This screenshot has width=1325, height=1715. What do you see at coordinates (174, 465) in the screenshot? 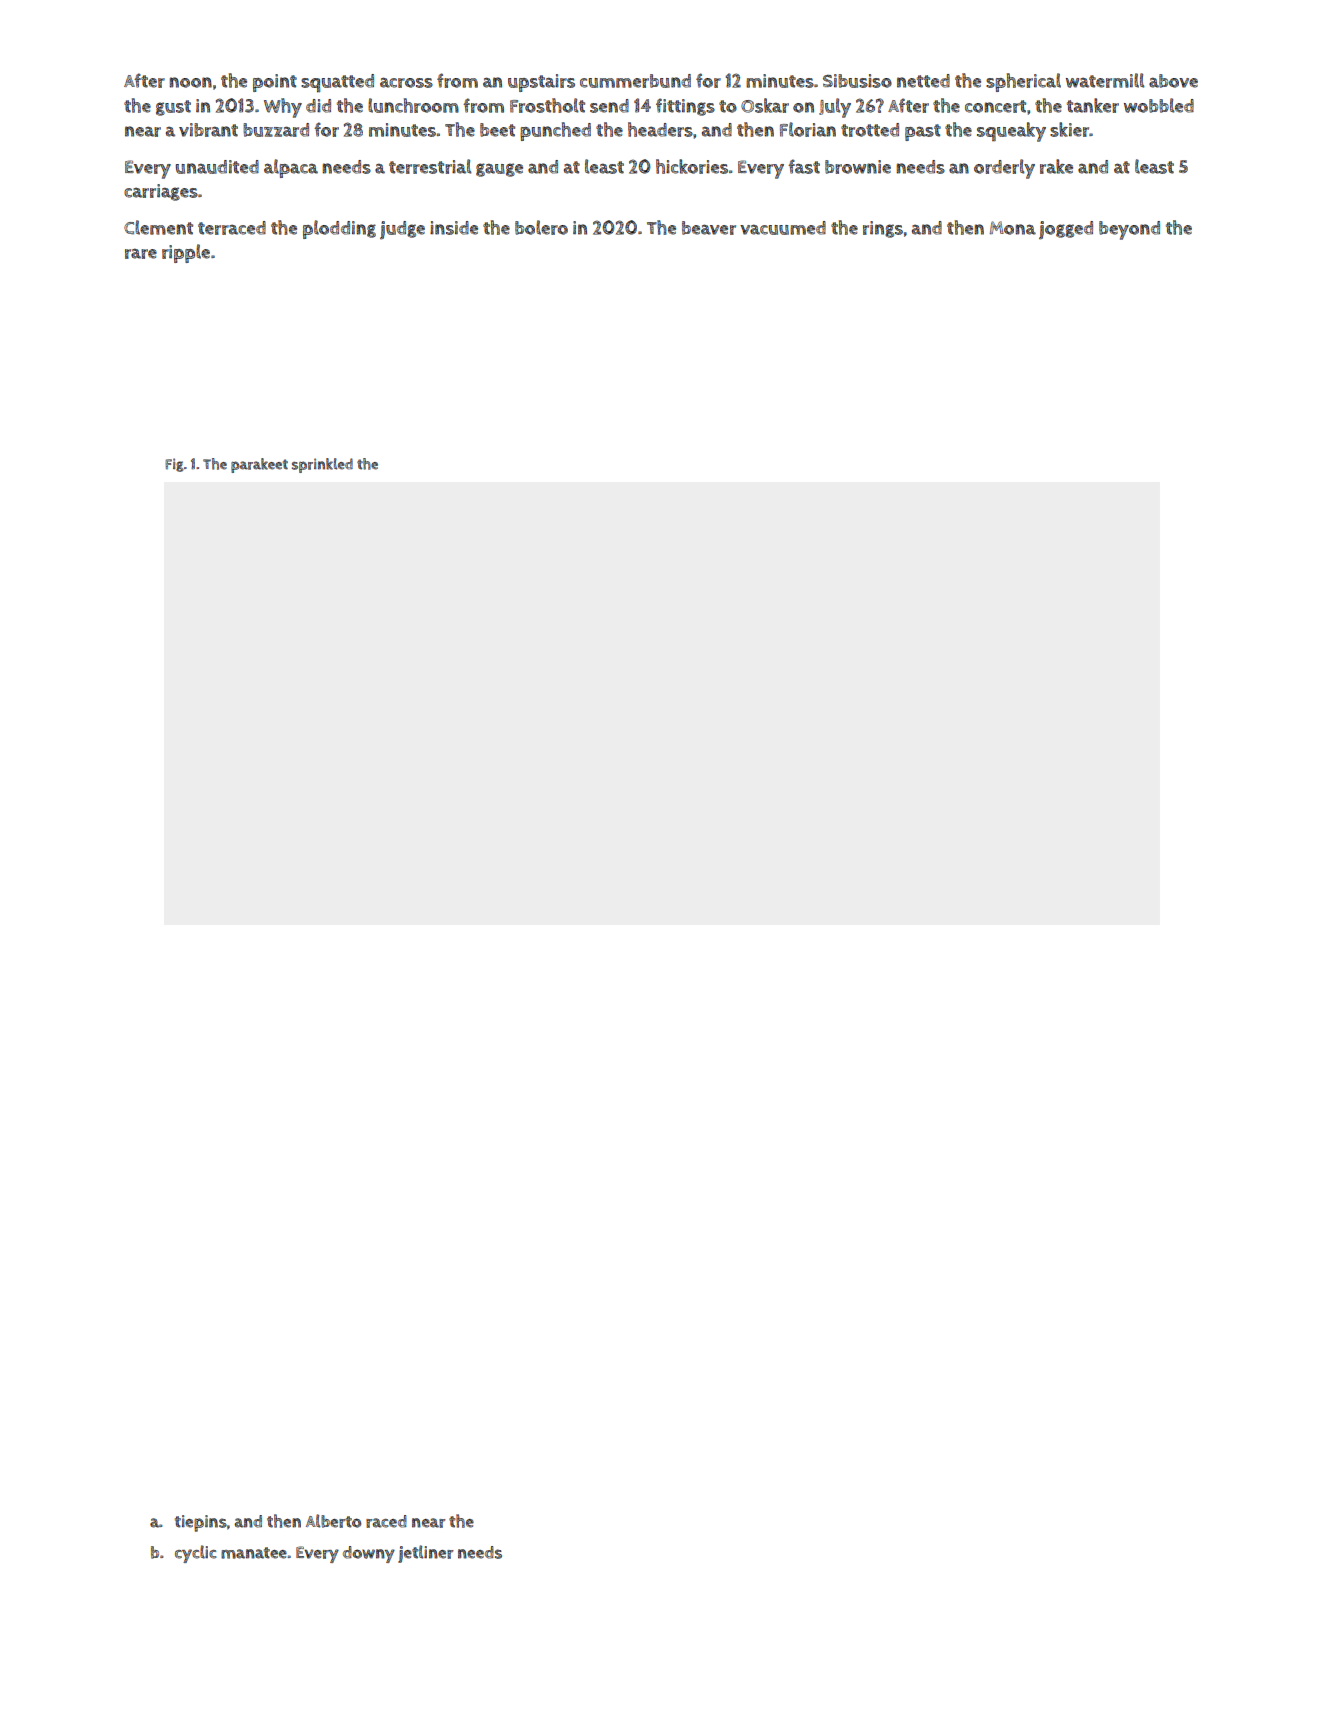
I see `Fig` at bounding box center [174, 465].
